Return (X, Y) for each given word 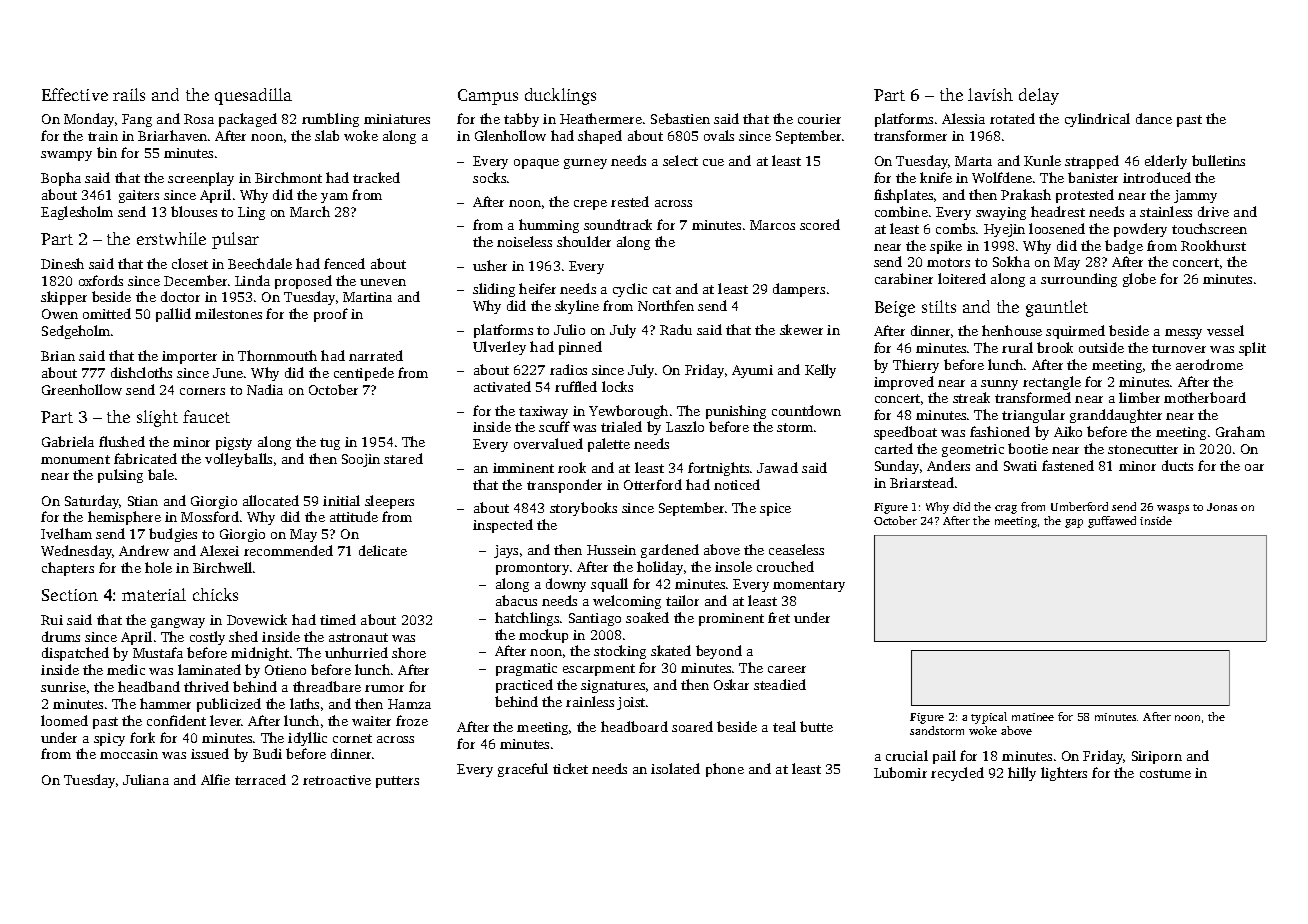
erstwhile (171, 238)
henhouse (1012, 330)
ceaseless (796, 549)
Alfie (215, 779)
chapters (68, 569)
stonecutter (1143, 449)
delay (1039, 96)
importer (189, 357)
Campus (488, 97)
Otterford (653, 484)
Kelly (820, 371)
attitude (354, 516)
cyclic (630, 290)
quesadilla (253, 96)
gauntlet (1057, 308)
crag (1006, 509)
